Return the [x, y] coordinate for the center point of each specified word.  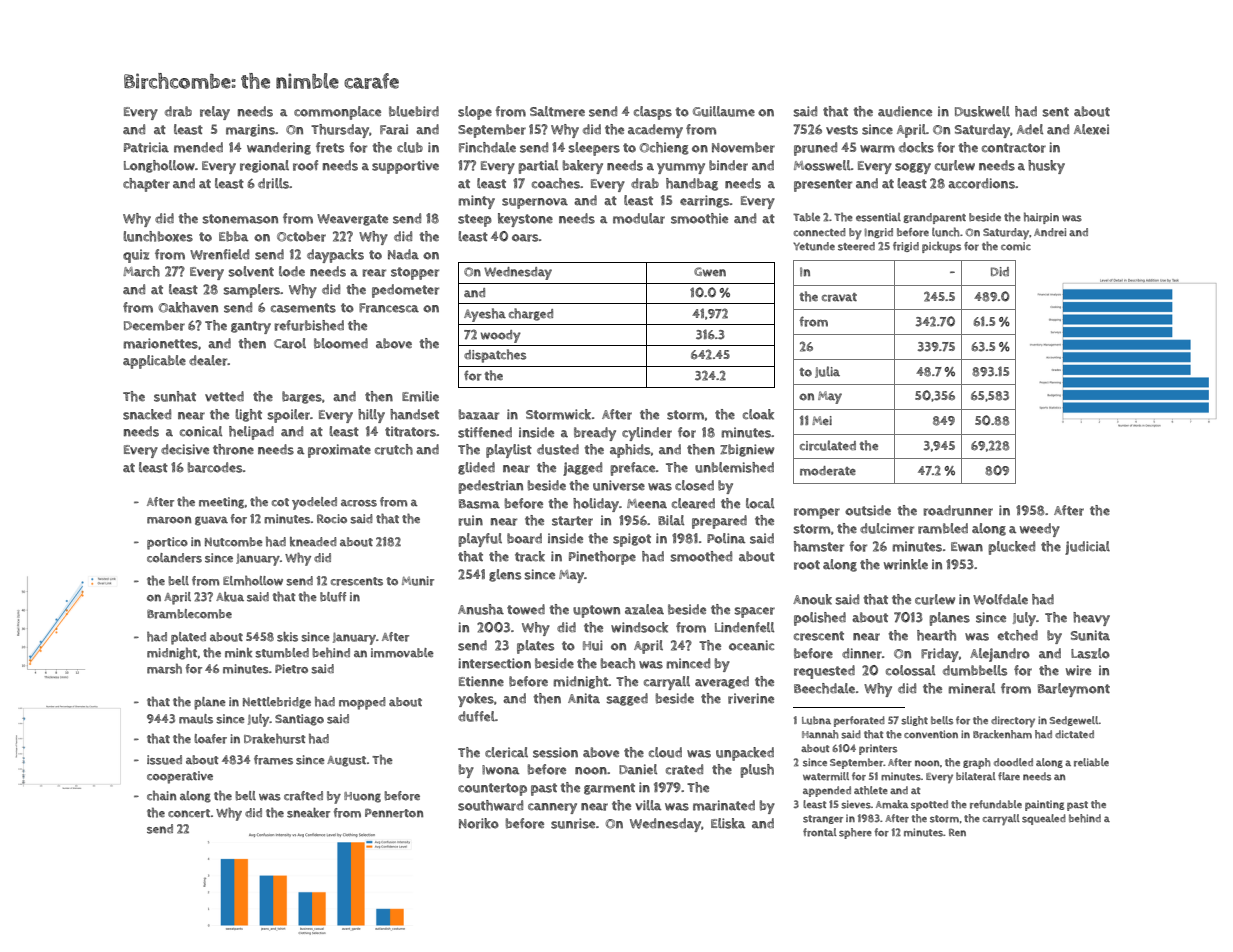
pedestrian [490, 487]
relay [215, 113]
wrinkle [906, 564]
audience [905, 111]
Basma [479, 504]
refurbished [309, 325]
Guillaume [724, 111]
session [555, 752]
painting [1044, 805]
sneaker [308, 813]
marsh [164, 668]
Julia [827, 372]
